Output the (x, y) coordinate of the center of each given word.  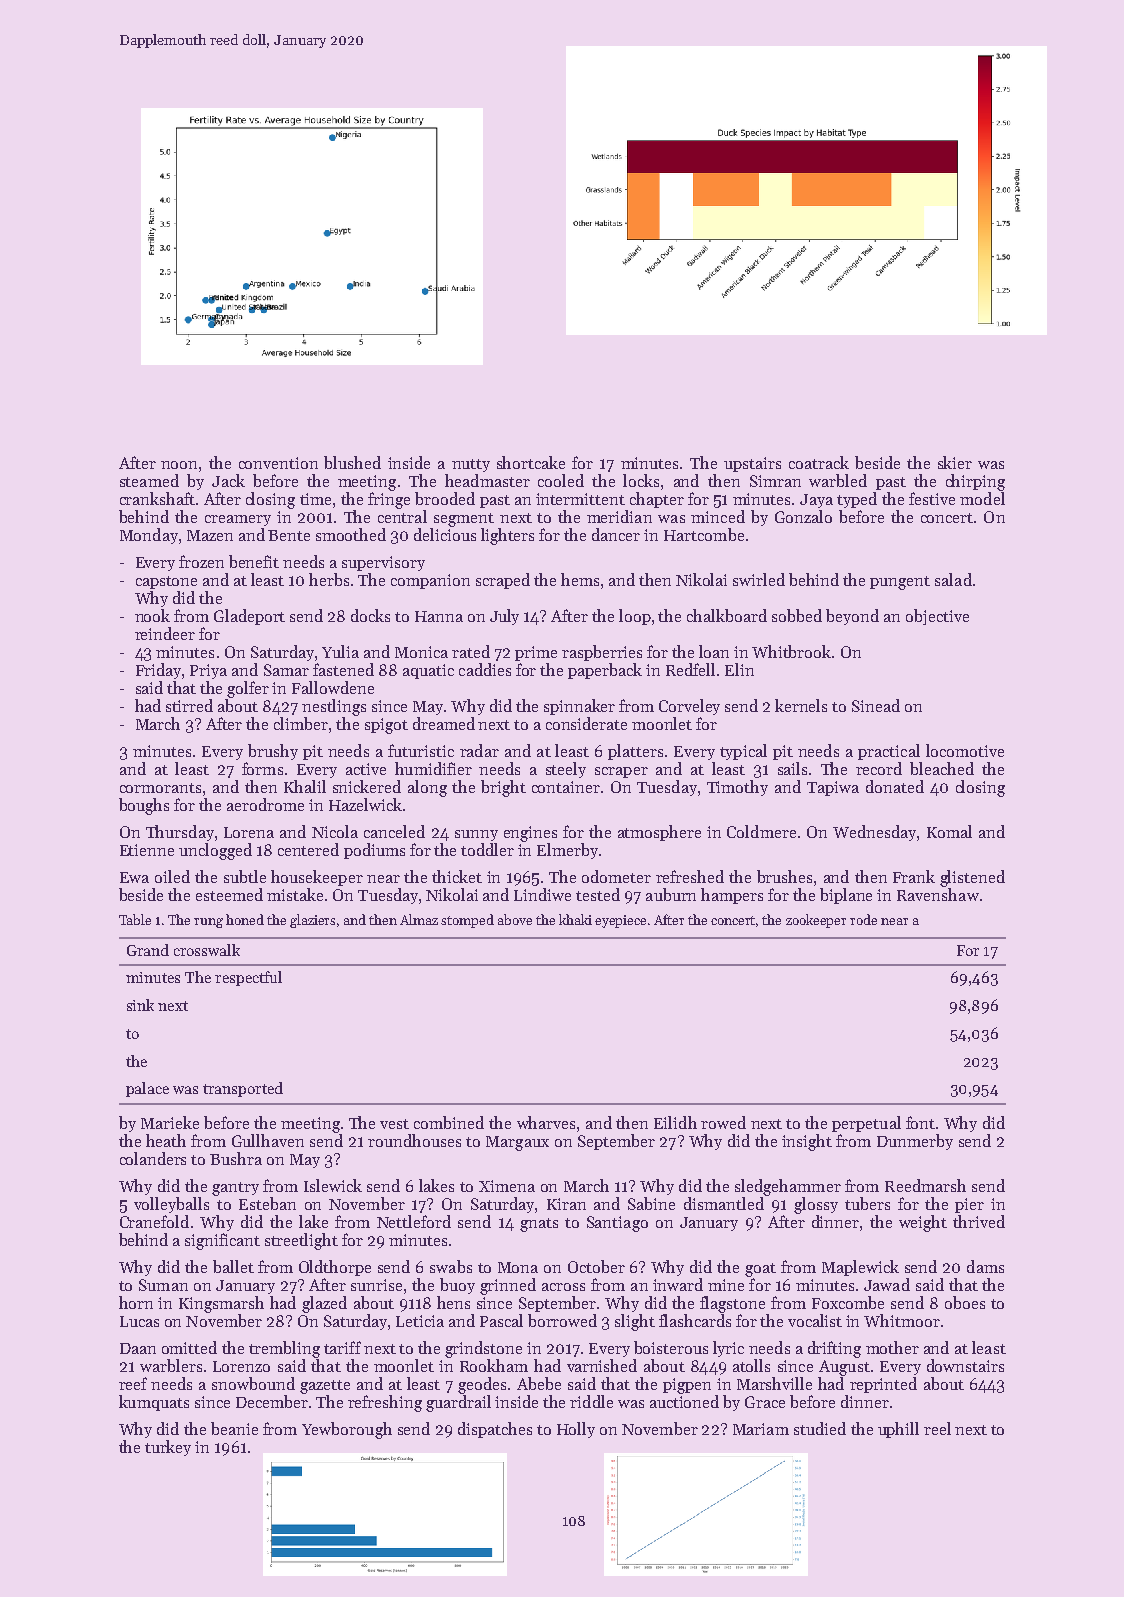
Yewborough (347, 1430)
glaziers (312, 921)
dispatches (495, 1430)
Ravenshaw (938, 894)
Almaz (419, 919)
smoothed (351, 534)
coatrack (819, 462)
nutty (471, 465)
